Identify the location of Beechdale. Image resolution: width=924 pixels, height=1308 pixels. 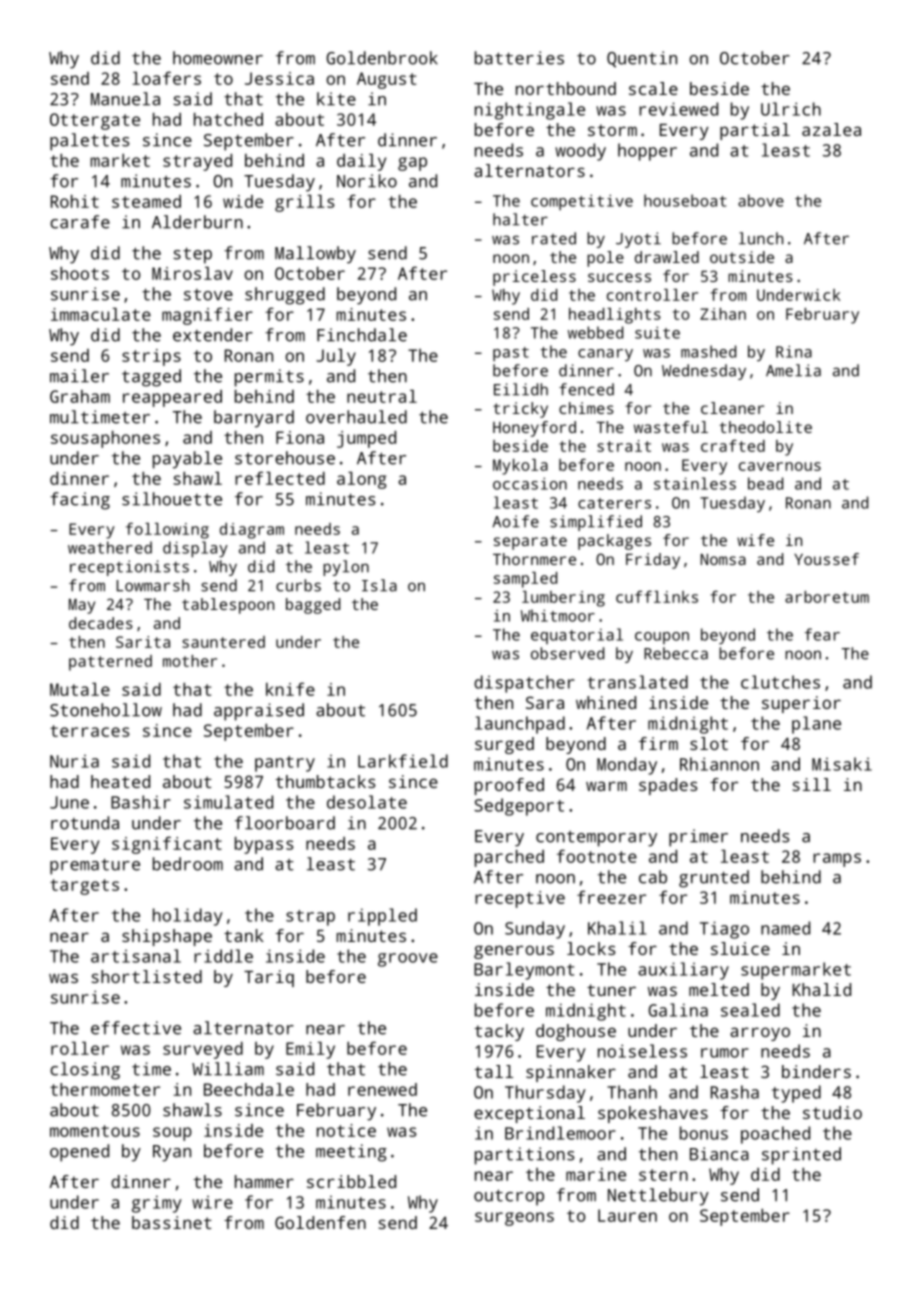
(249, 1089).
